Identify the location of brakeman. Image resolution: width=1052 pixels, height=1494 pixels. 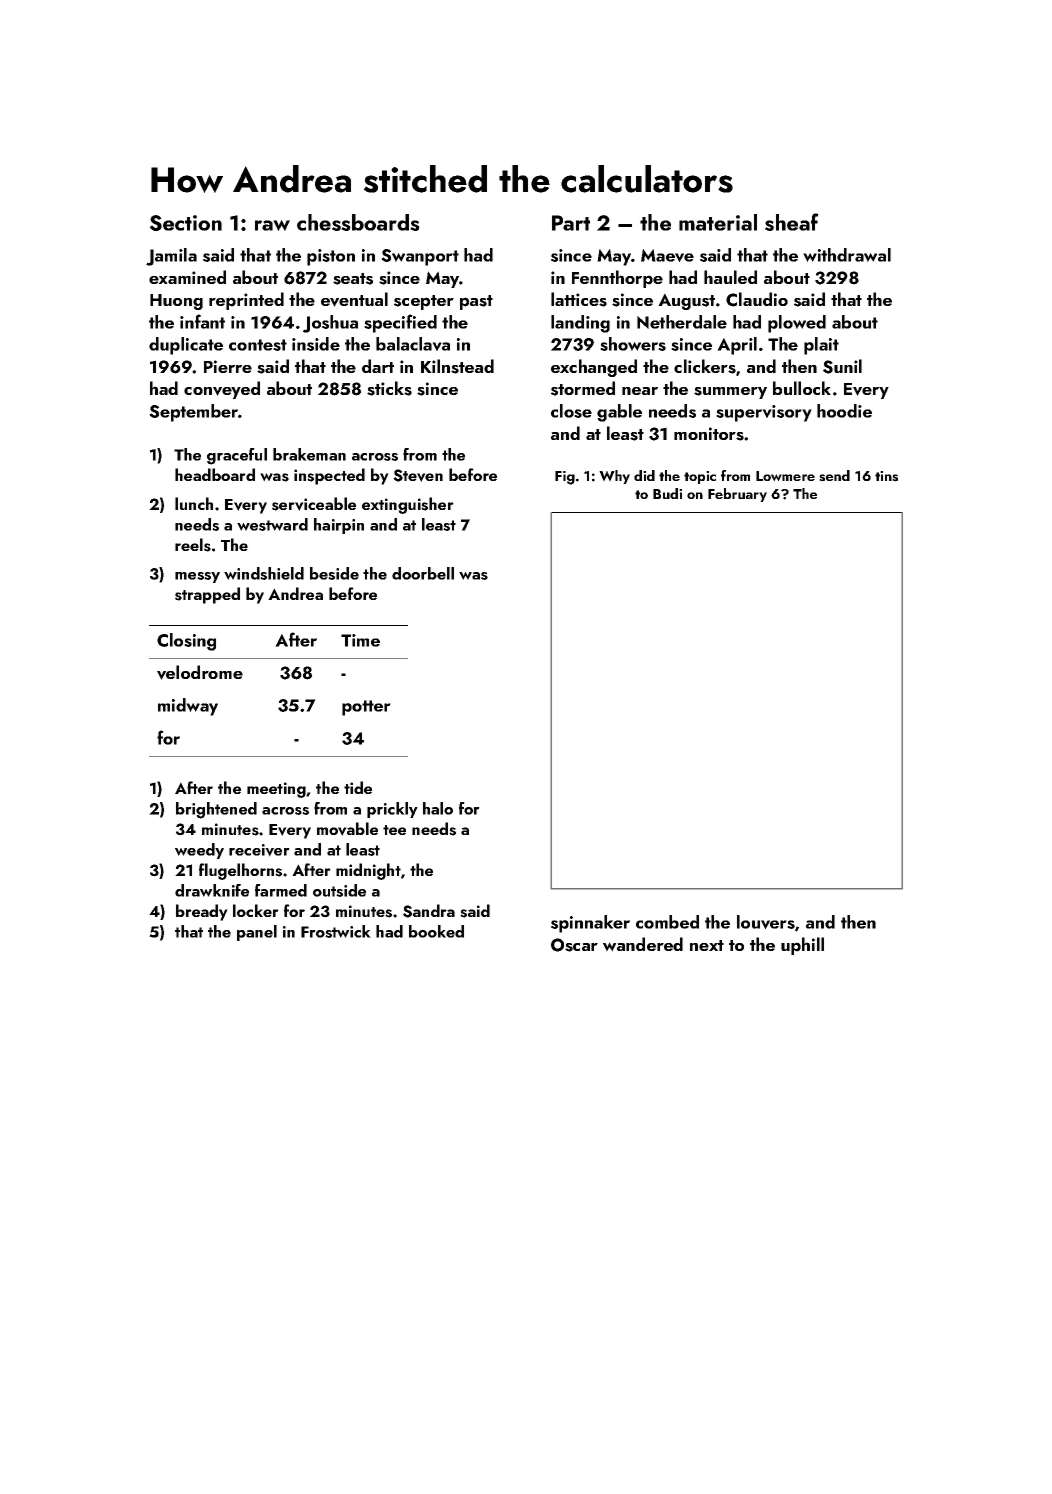
(309, 454).
